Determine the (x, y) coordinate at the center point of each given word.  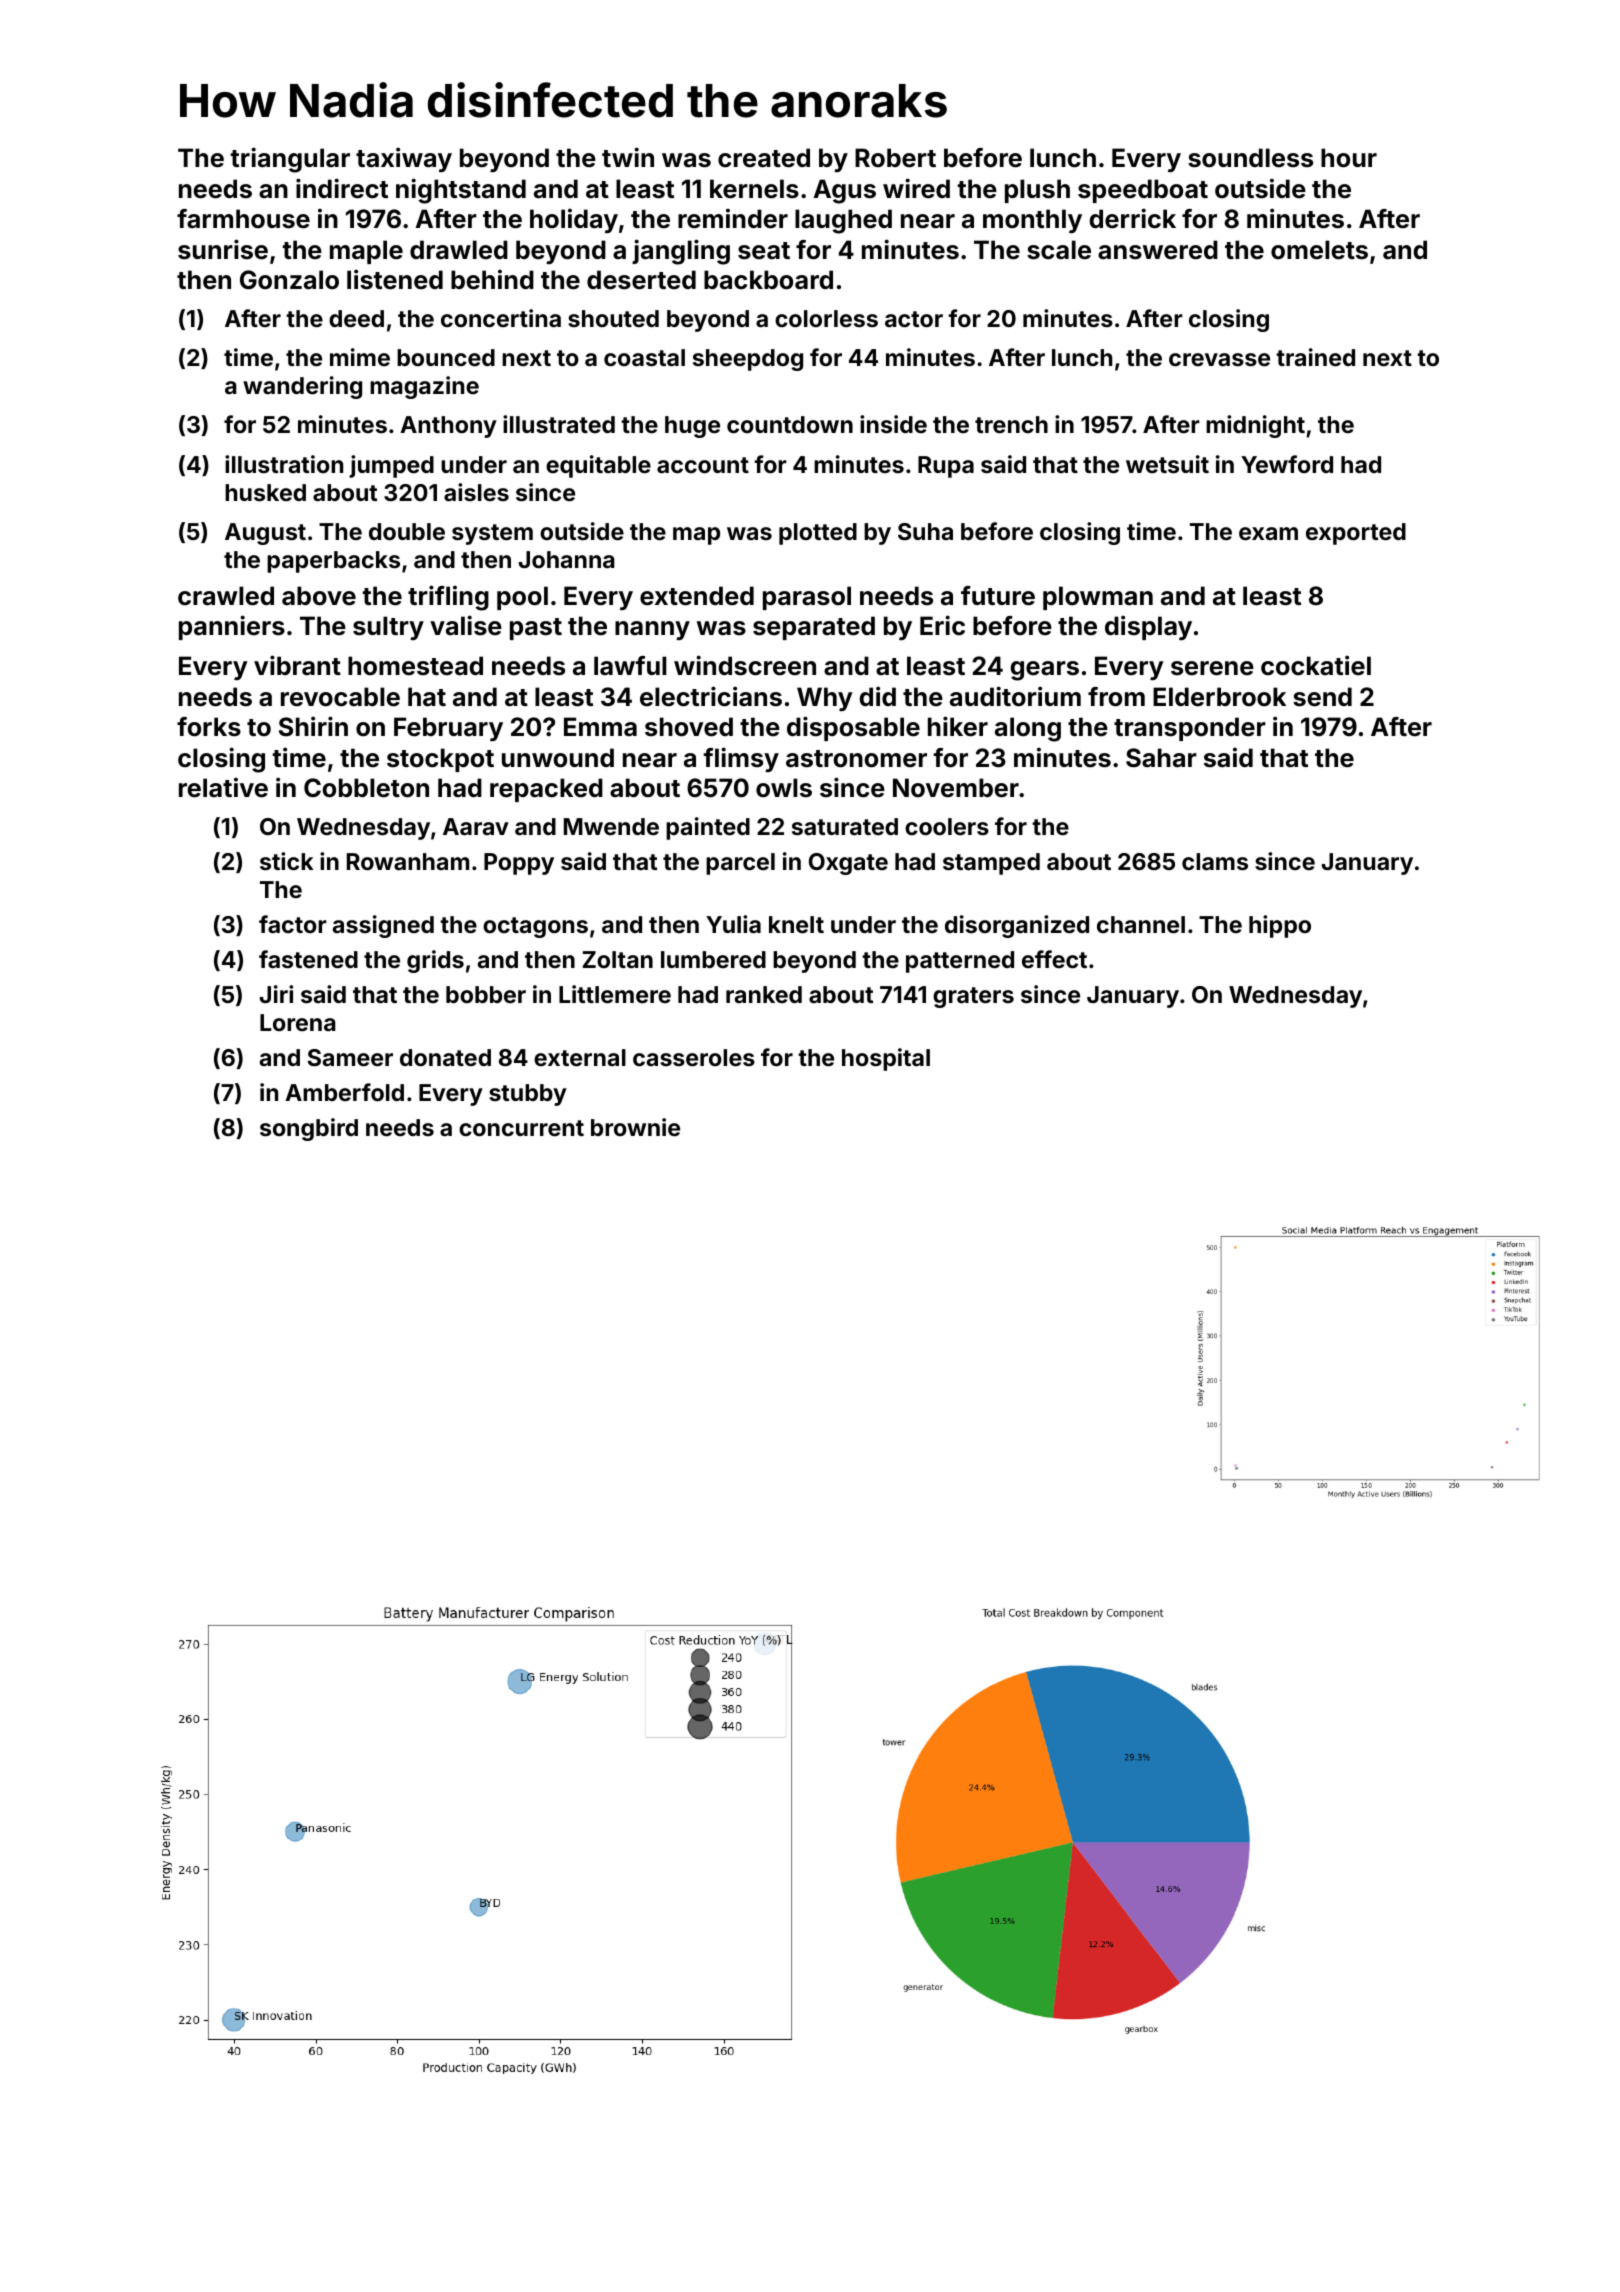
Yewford (1287, 464)
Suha (925, 531)
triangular (290, 160)
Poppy (519, 864)
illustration (284, 464)
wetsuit (1167, 464)
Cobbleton (366, 788)
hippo (1280, 926)
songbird (309, 1129)
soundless (1250, 158)
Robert (895, 158)
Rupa (946, 467)
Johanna (567, 559)
